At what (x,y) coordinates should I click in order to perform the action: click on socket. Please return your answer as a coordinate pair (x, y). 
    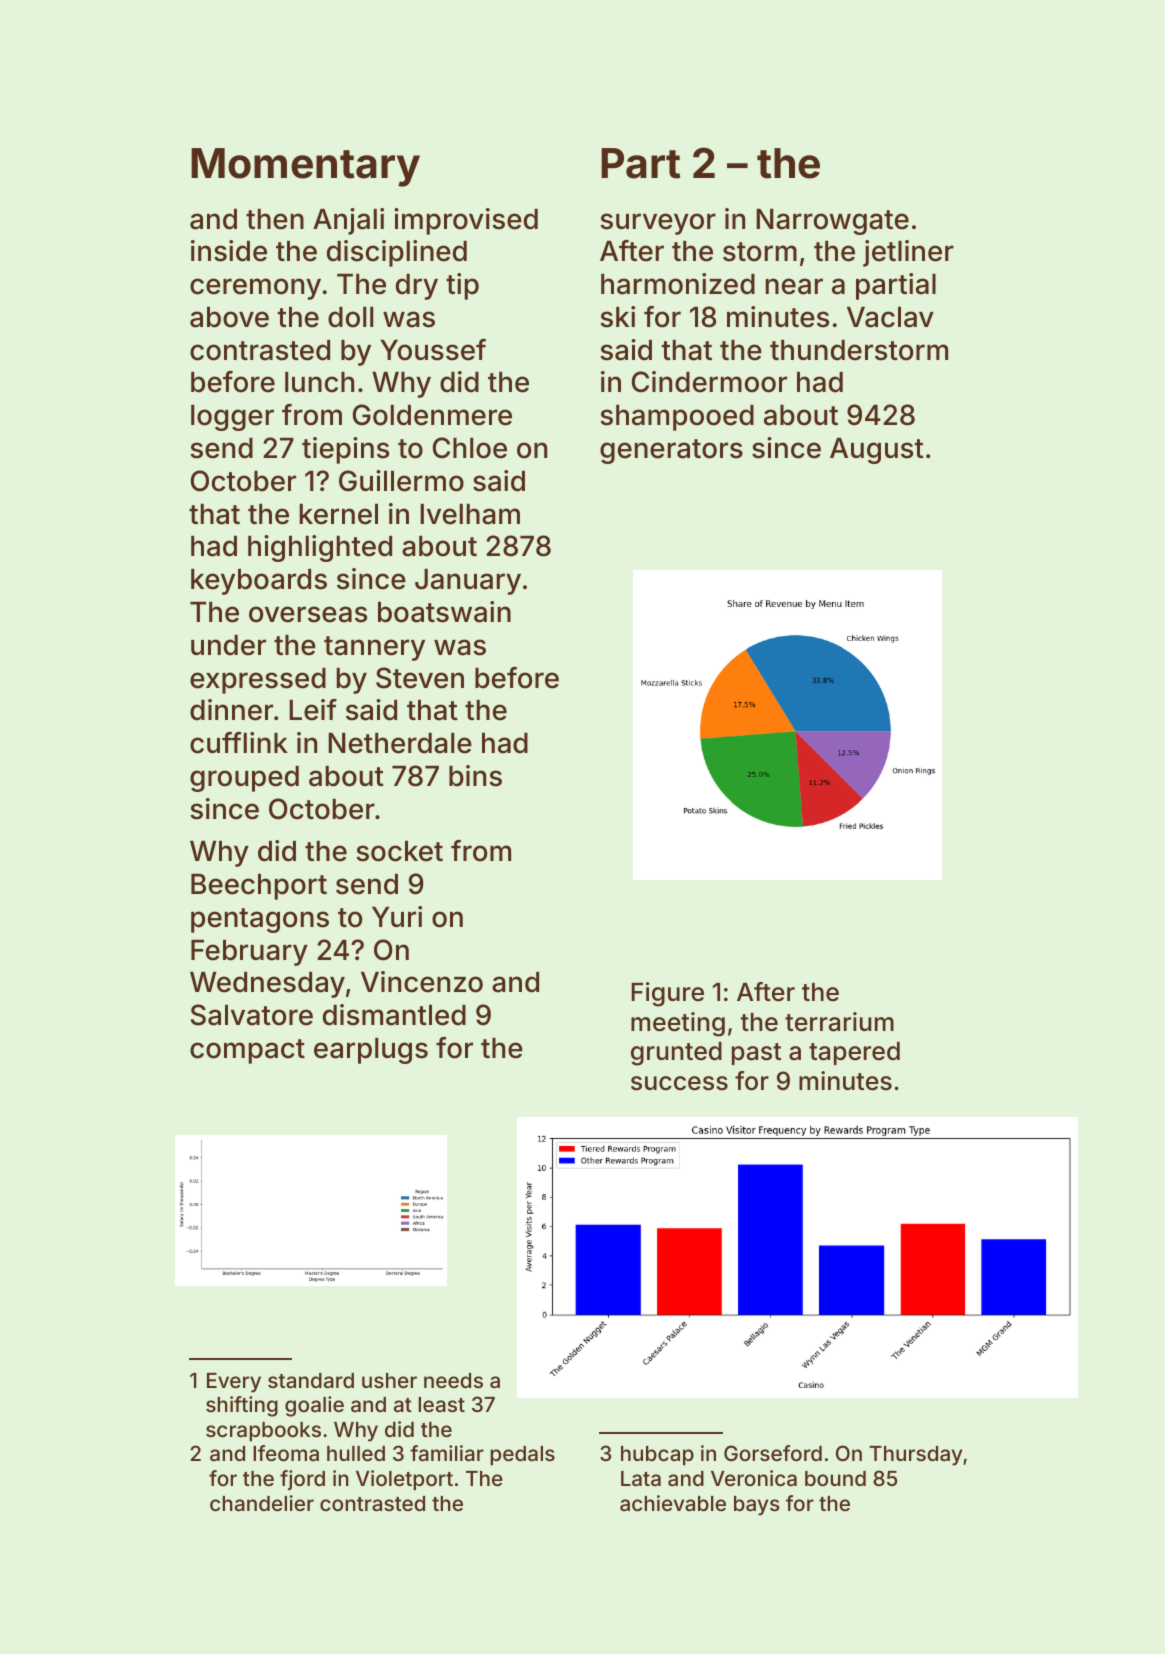
    Looking at the image, I should click on (399, 851).
